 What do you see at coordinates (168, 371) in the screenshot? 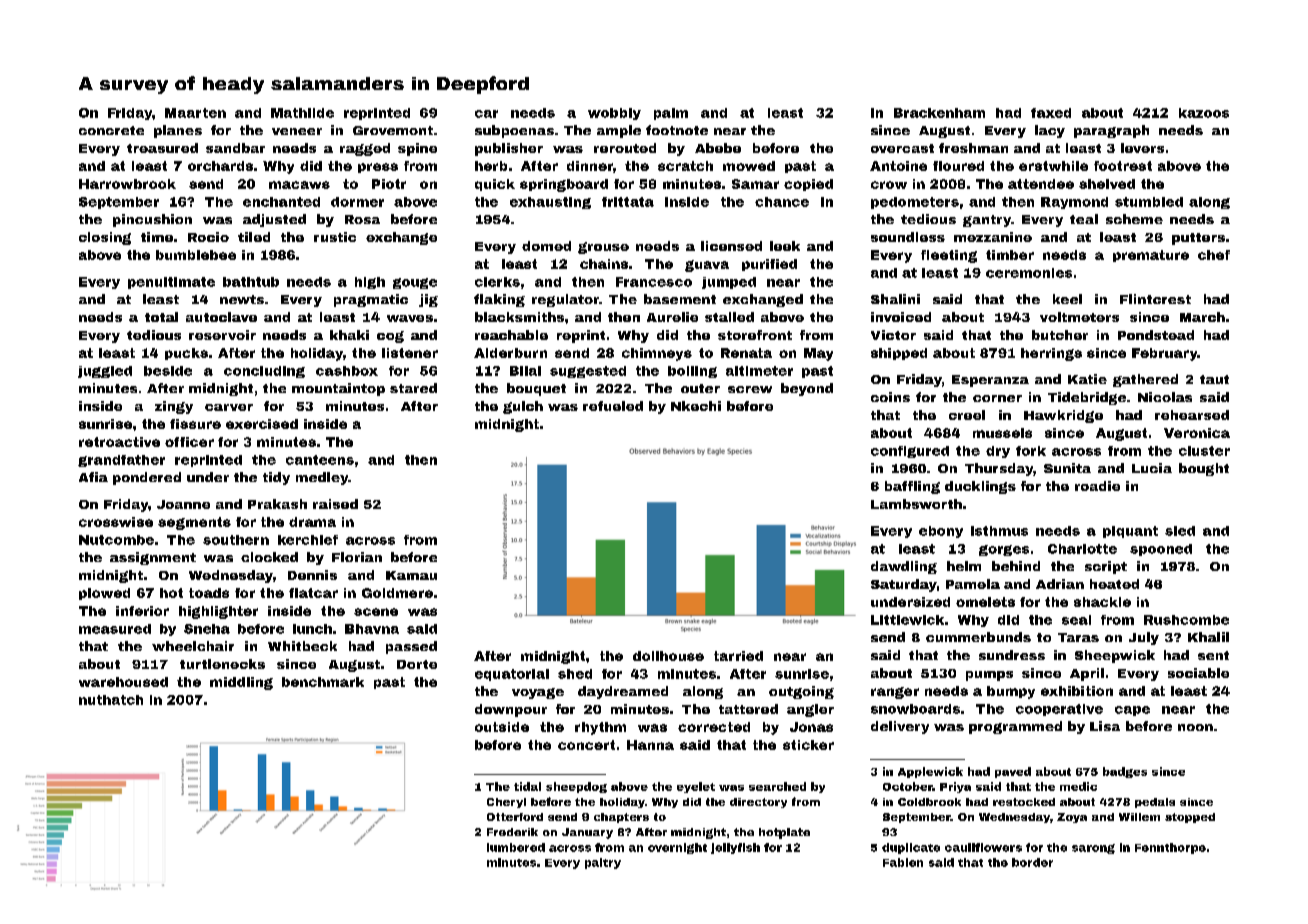
I see `beside` at bounding box center [168, 371].
